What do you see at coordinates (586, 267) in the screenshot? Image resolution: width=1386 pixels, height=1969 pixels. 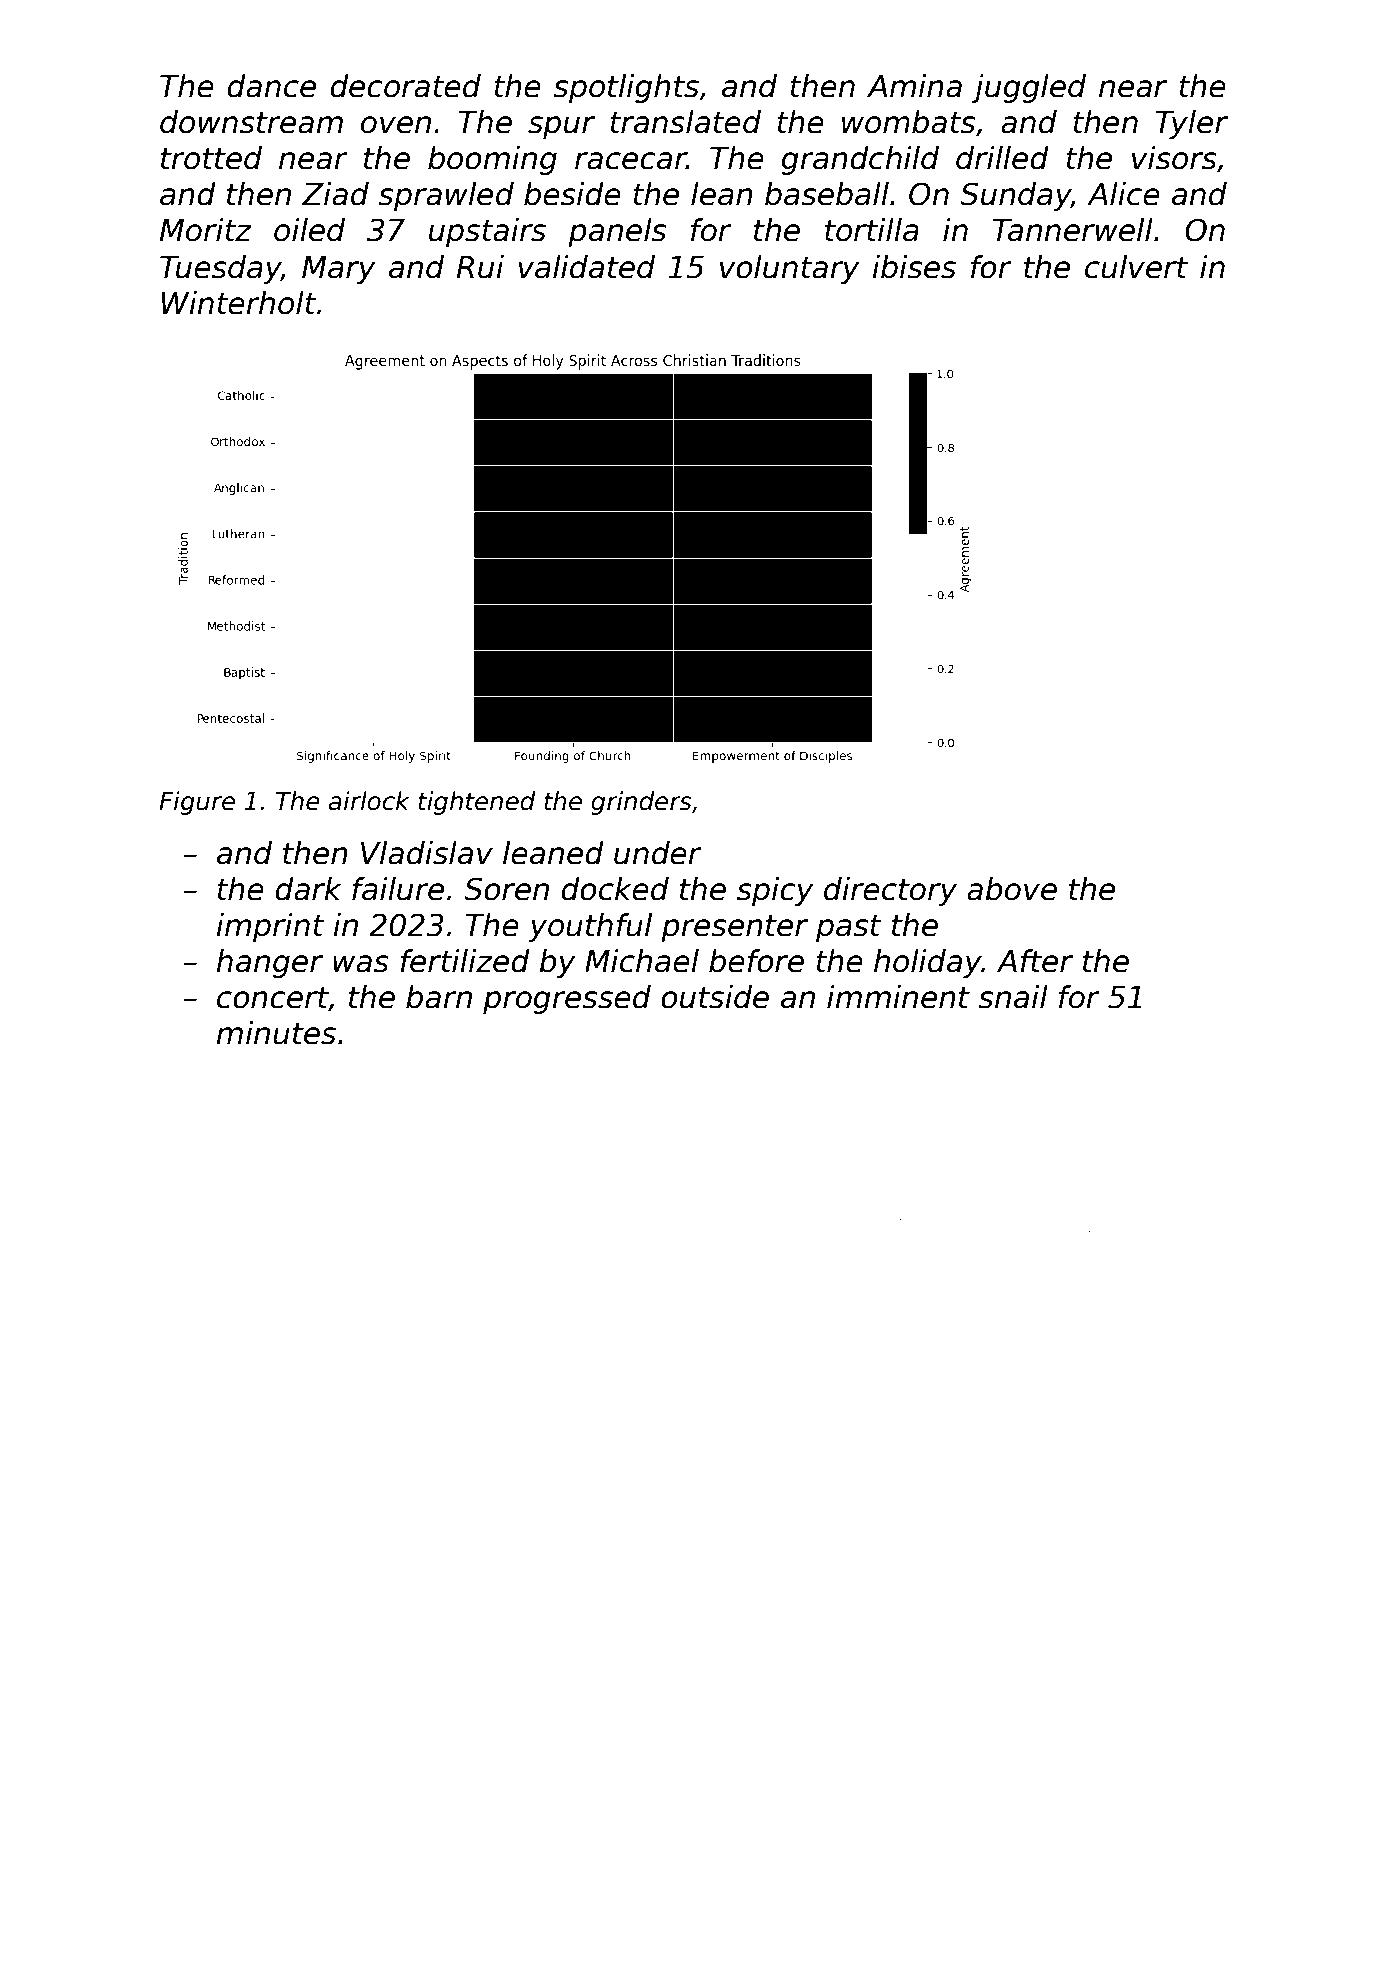 I see `validated` at bounding box center [586, 267].
